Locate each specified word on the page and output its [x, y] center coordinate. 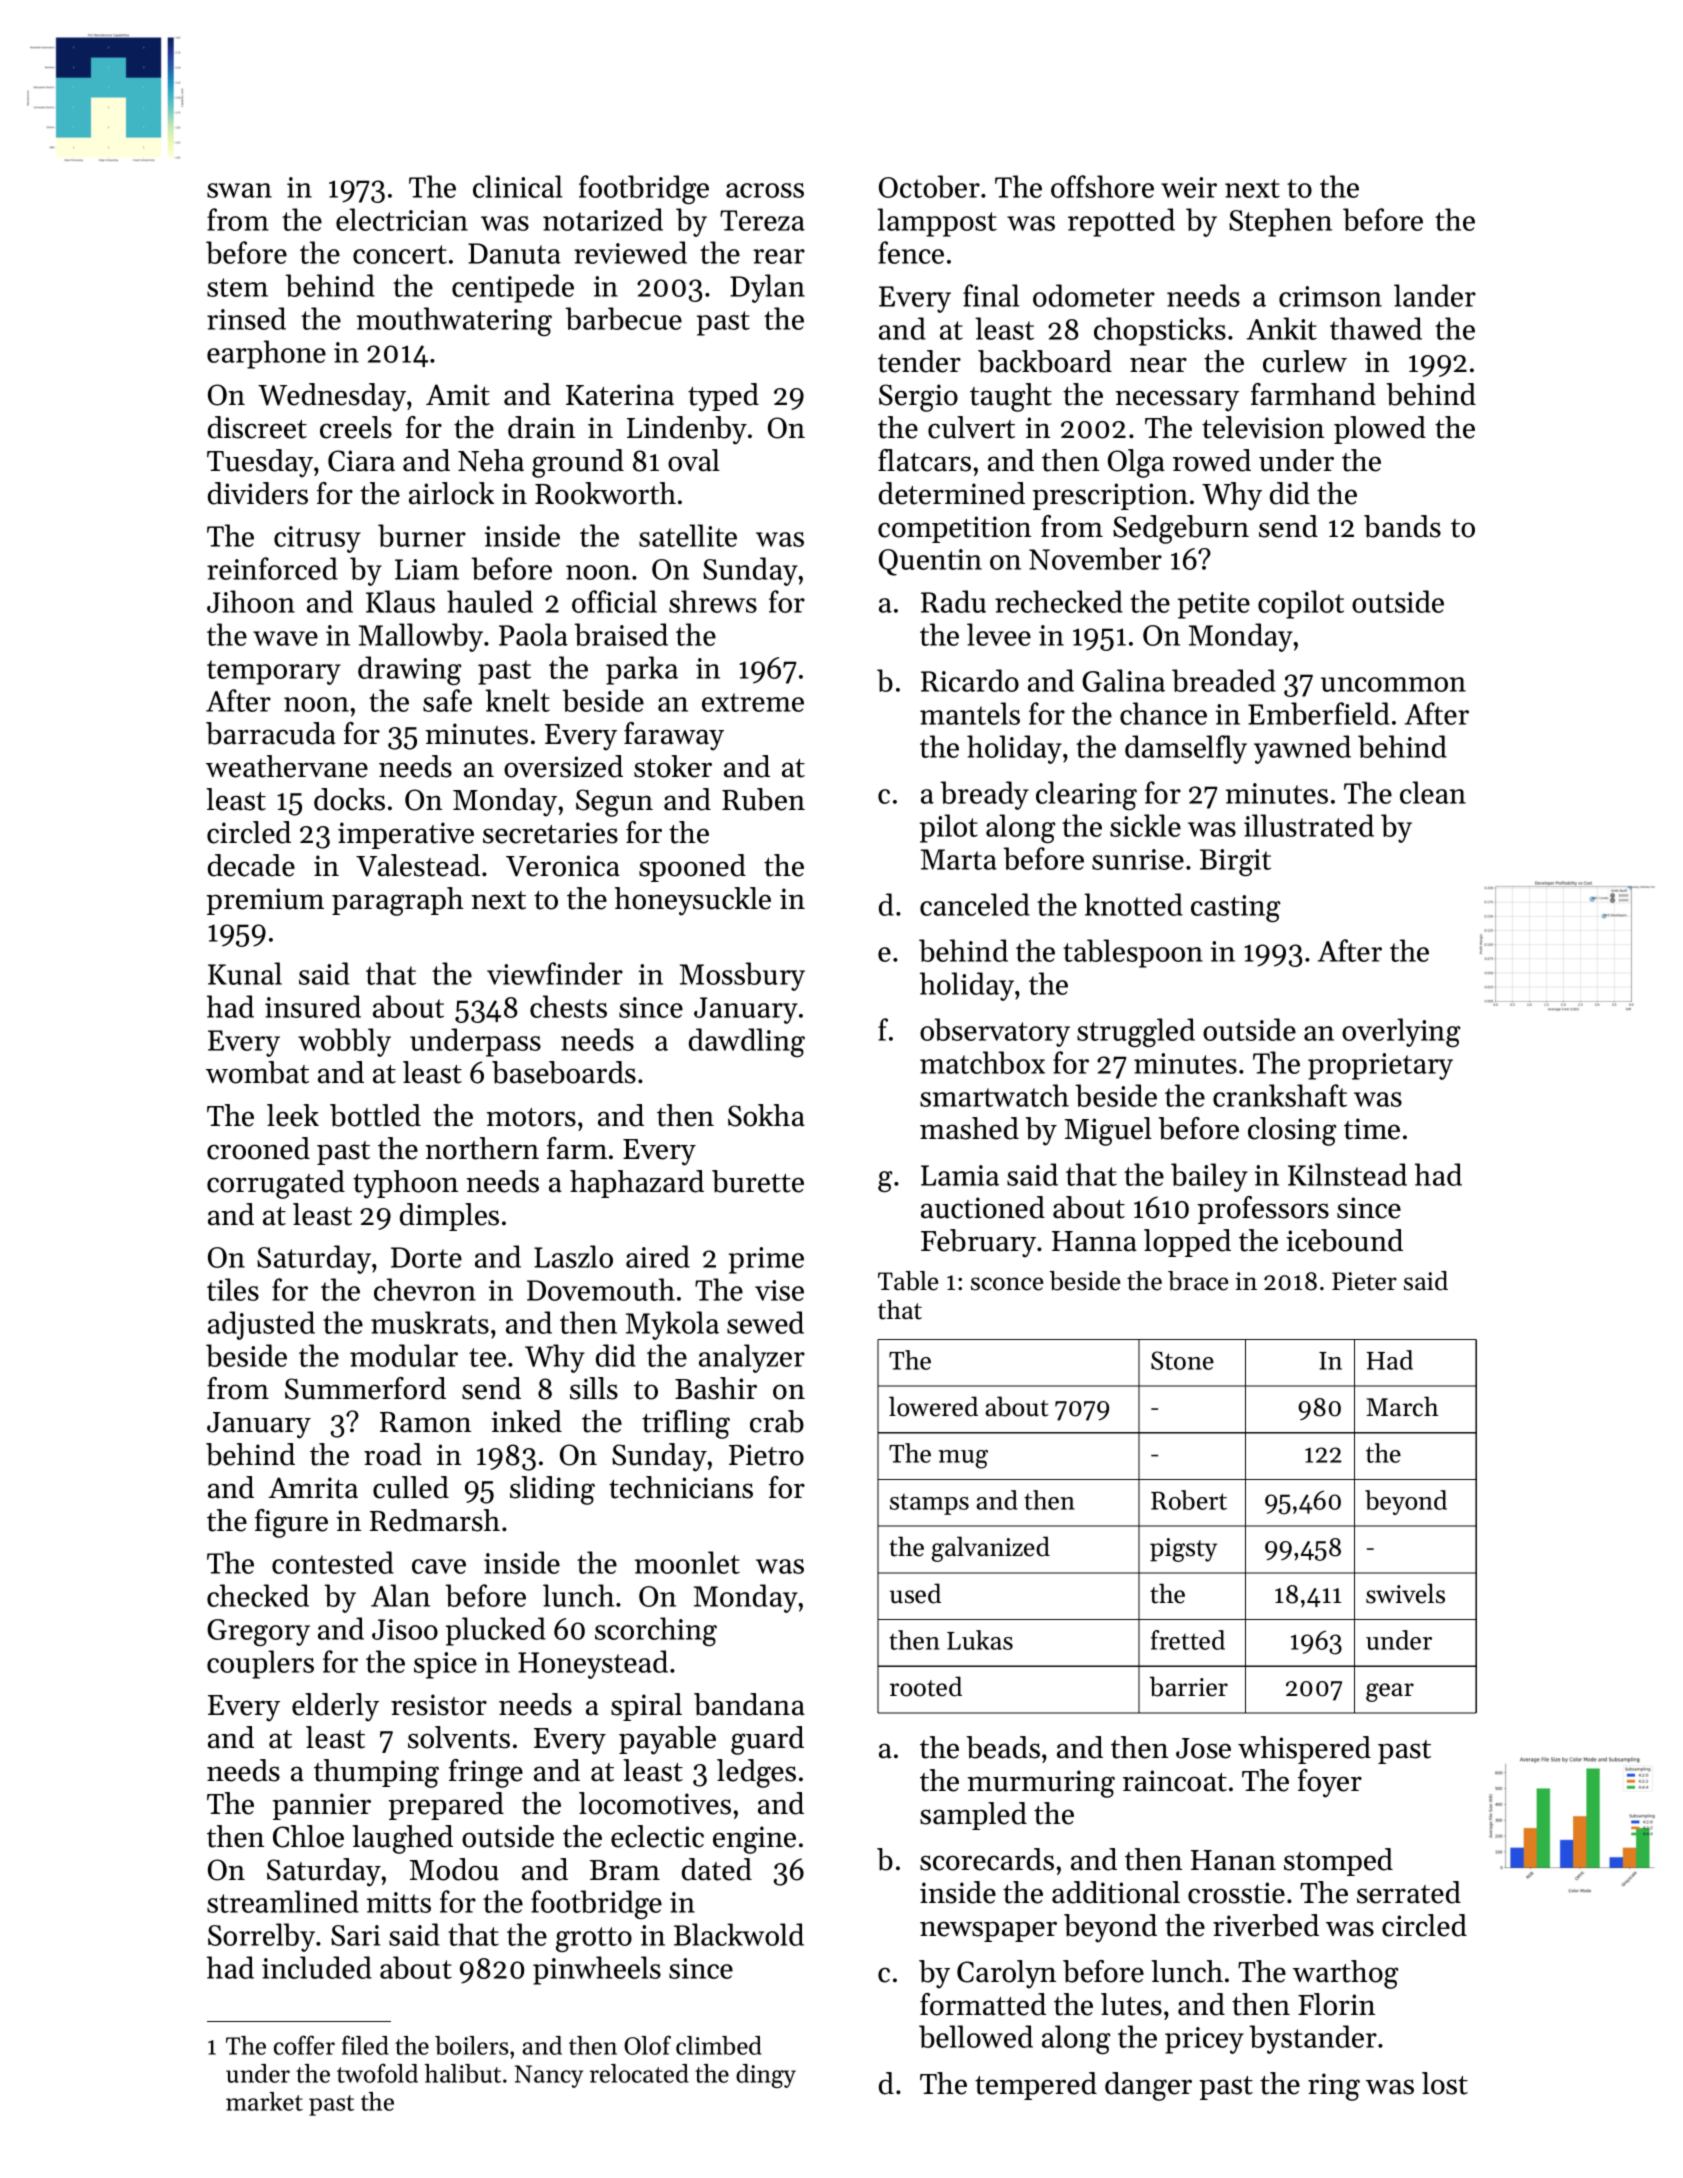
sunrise [1138, 859]
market [264, 2101]
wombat [257, 1072]
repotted [1121, 222]
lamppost [937, 222]
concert [400, 254]
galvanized [991, 1549]
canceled [975, 904]
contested [333, 1562]
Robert [1189, 1500]
